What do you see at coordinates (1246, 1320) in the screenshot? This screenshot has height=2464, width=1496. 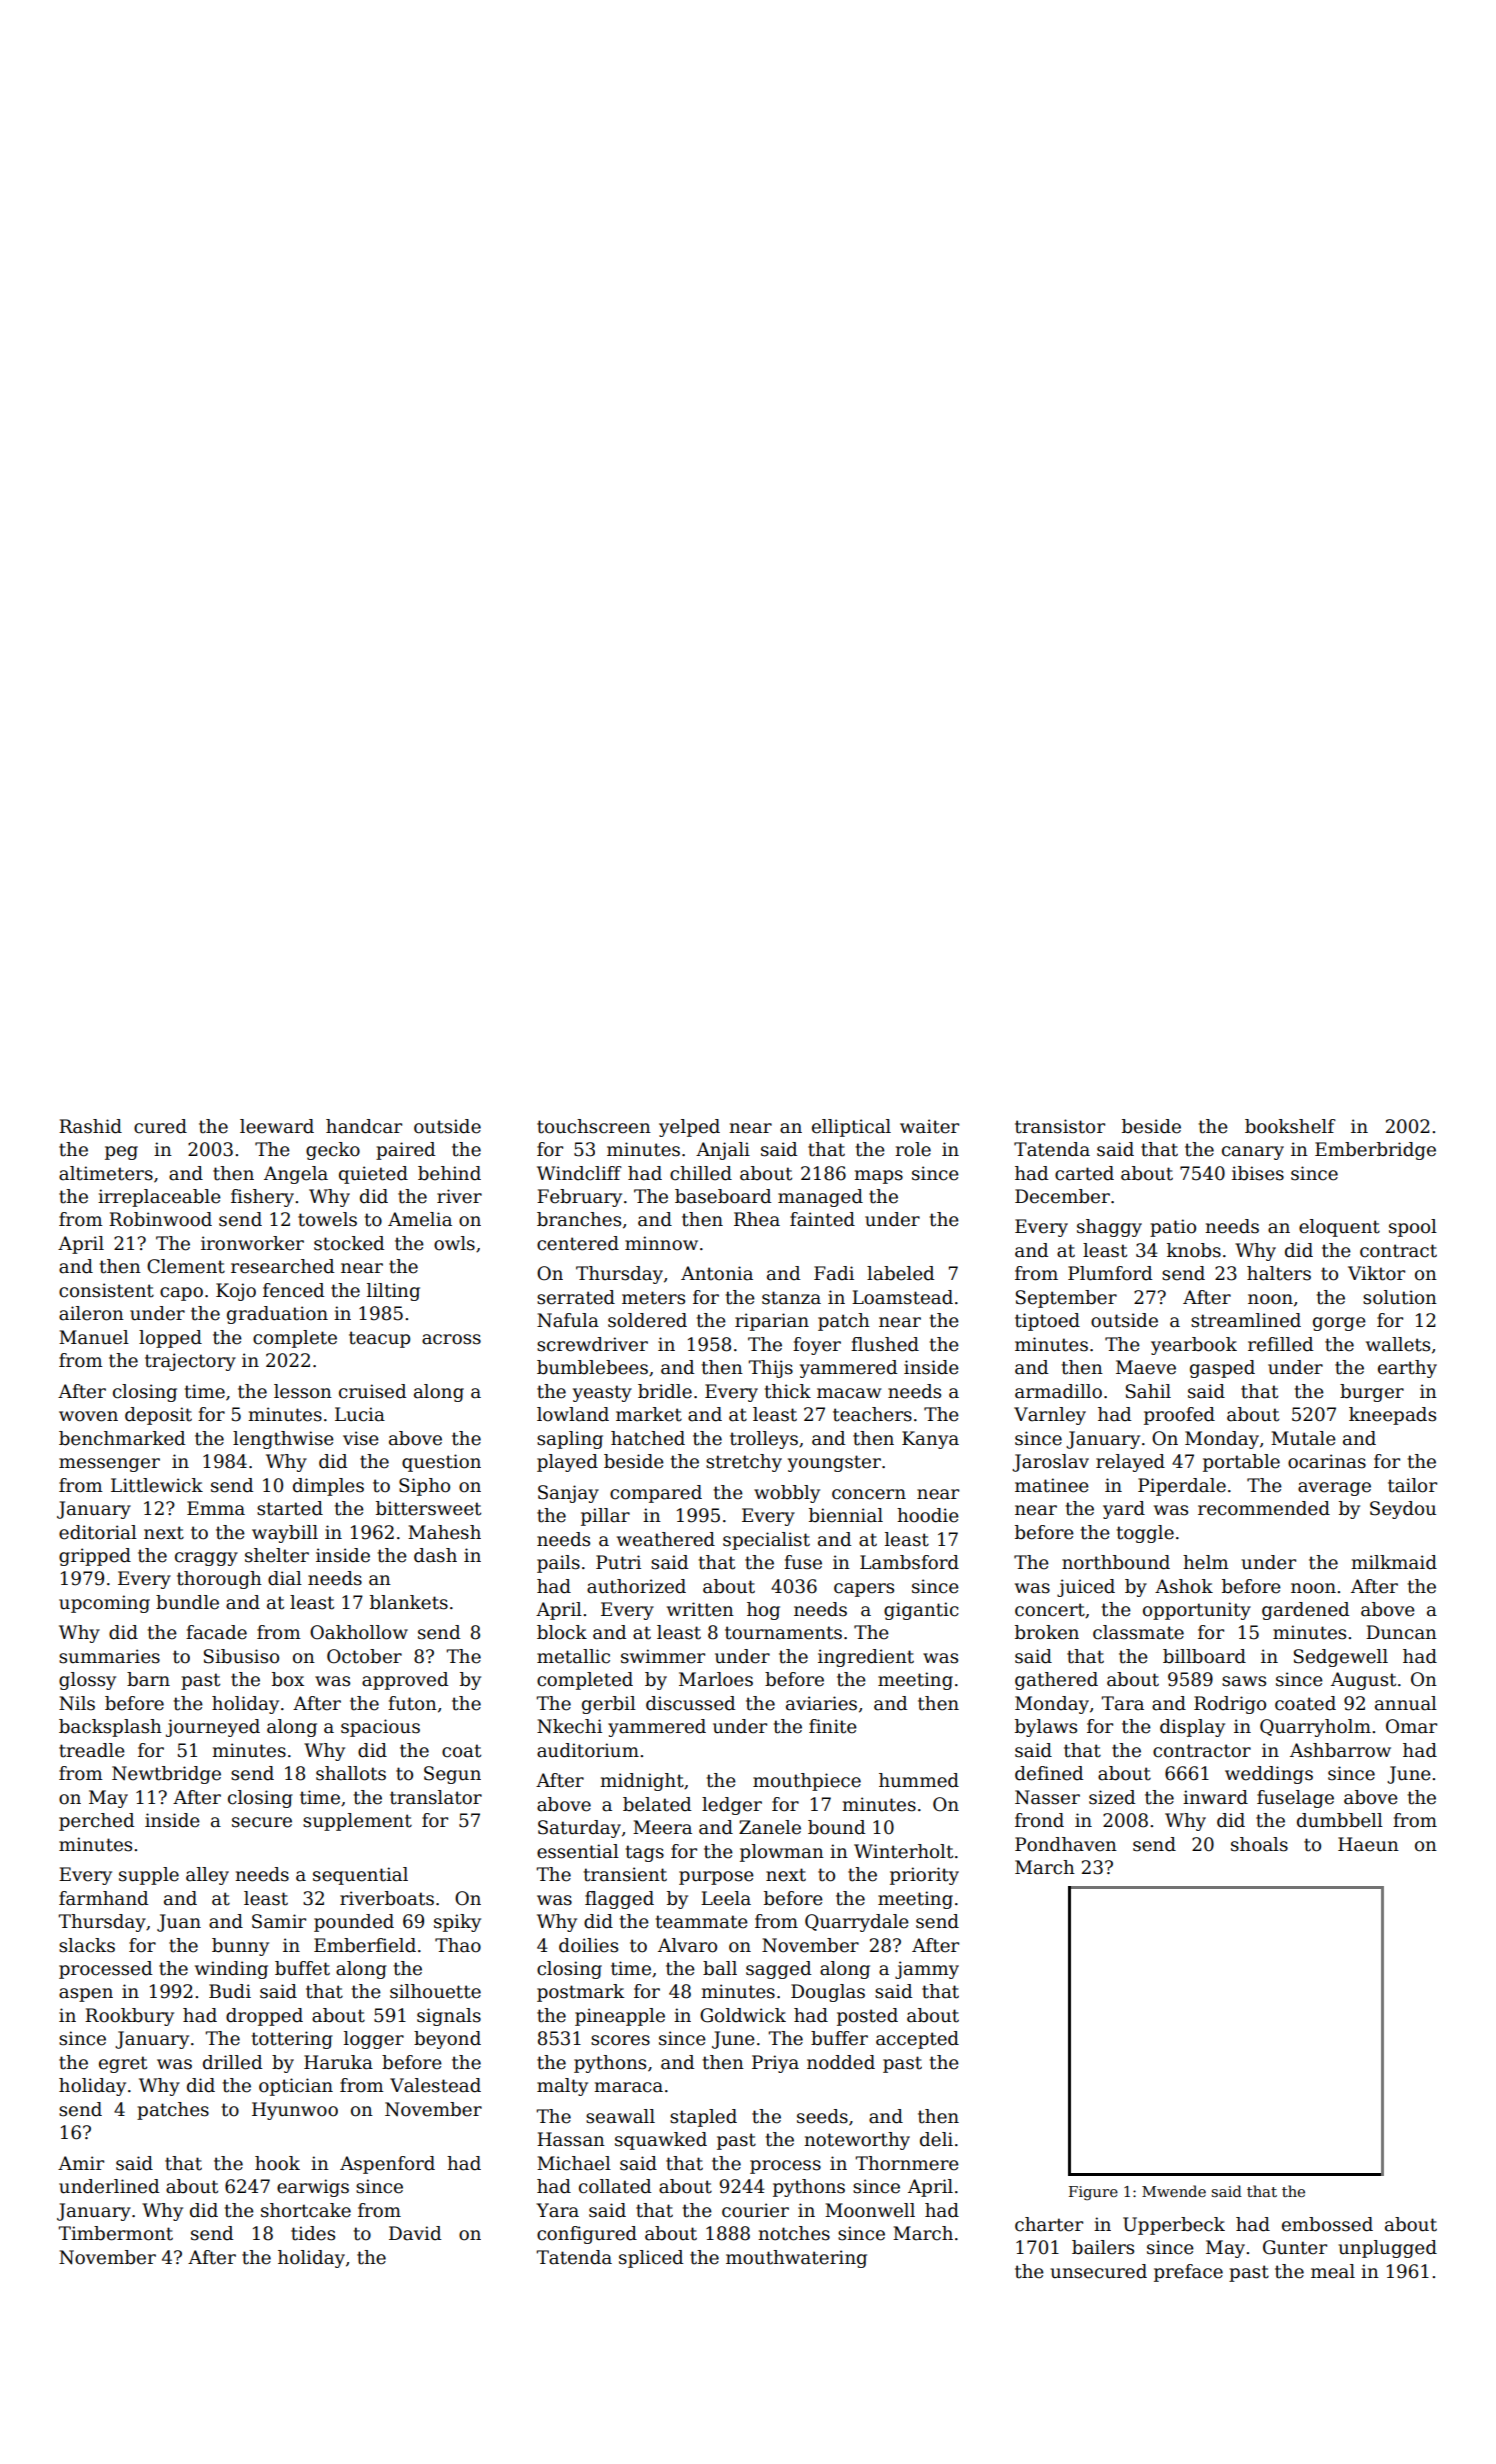 I see `streamlined` at bounding box center [1246, 1320].
